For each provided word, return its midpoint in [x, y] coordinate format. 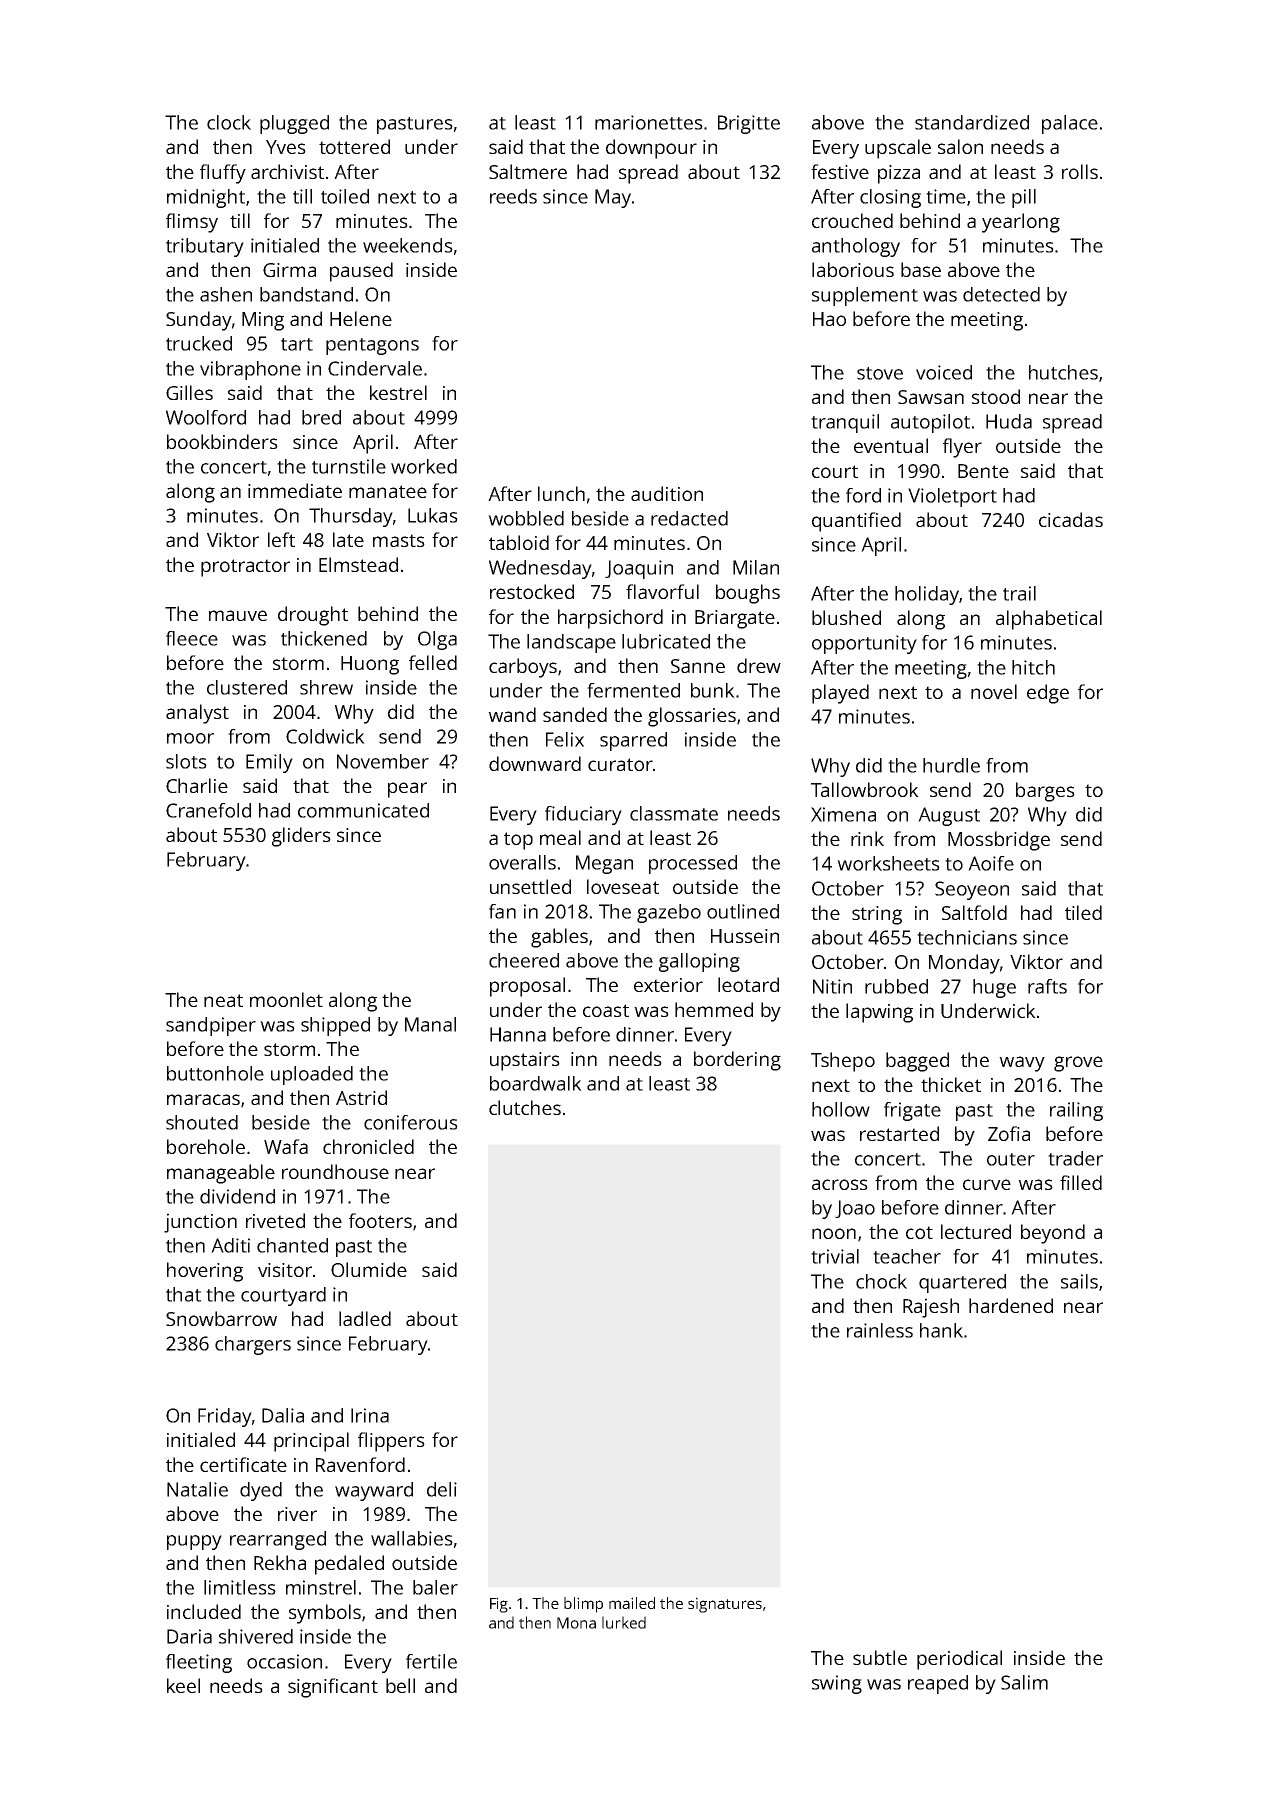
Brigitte [749, 124]
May [613, 198]
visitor [285, 1270]
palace [1070, 124]
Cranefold [208, 810]
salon [960, 146]
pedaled [349, 1565]
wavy [1022, 1064]
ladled [365, 1318]
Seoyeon [972, 890]
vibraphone [250, 370]
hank [941, 1330]
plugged [294, 124]
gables [559, 938]
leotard [748, 984]
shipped [335, 1026]
